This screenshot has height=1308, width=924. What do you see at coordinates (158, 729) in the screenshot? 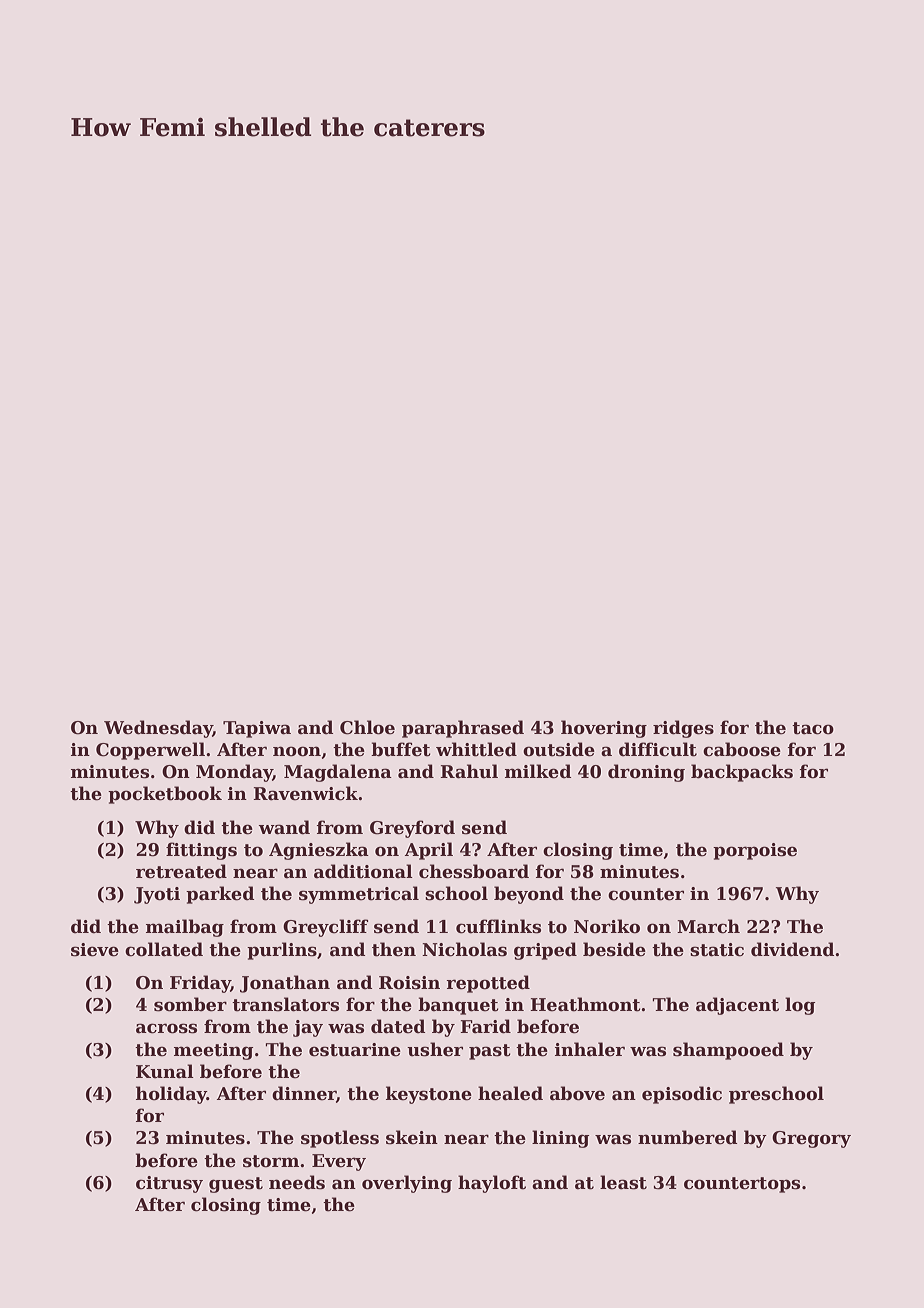
I see `Wednesday` at bounding box center [158, 729].
